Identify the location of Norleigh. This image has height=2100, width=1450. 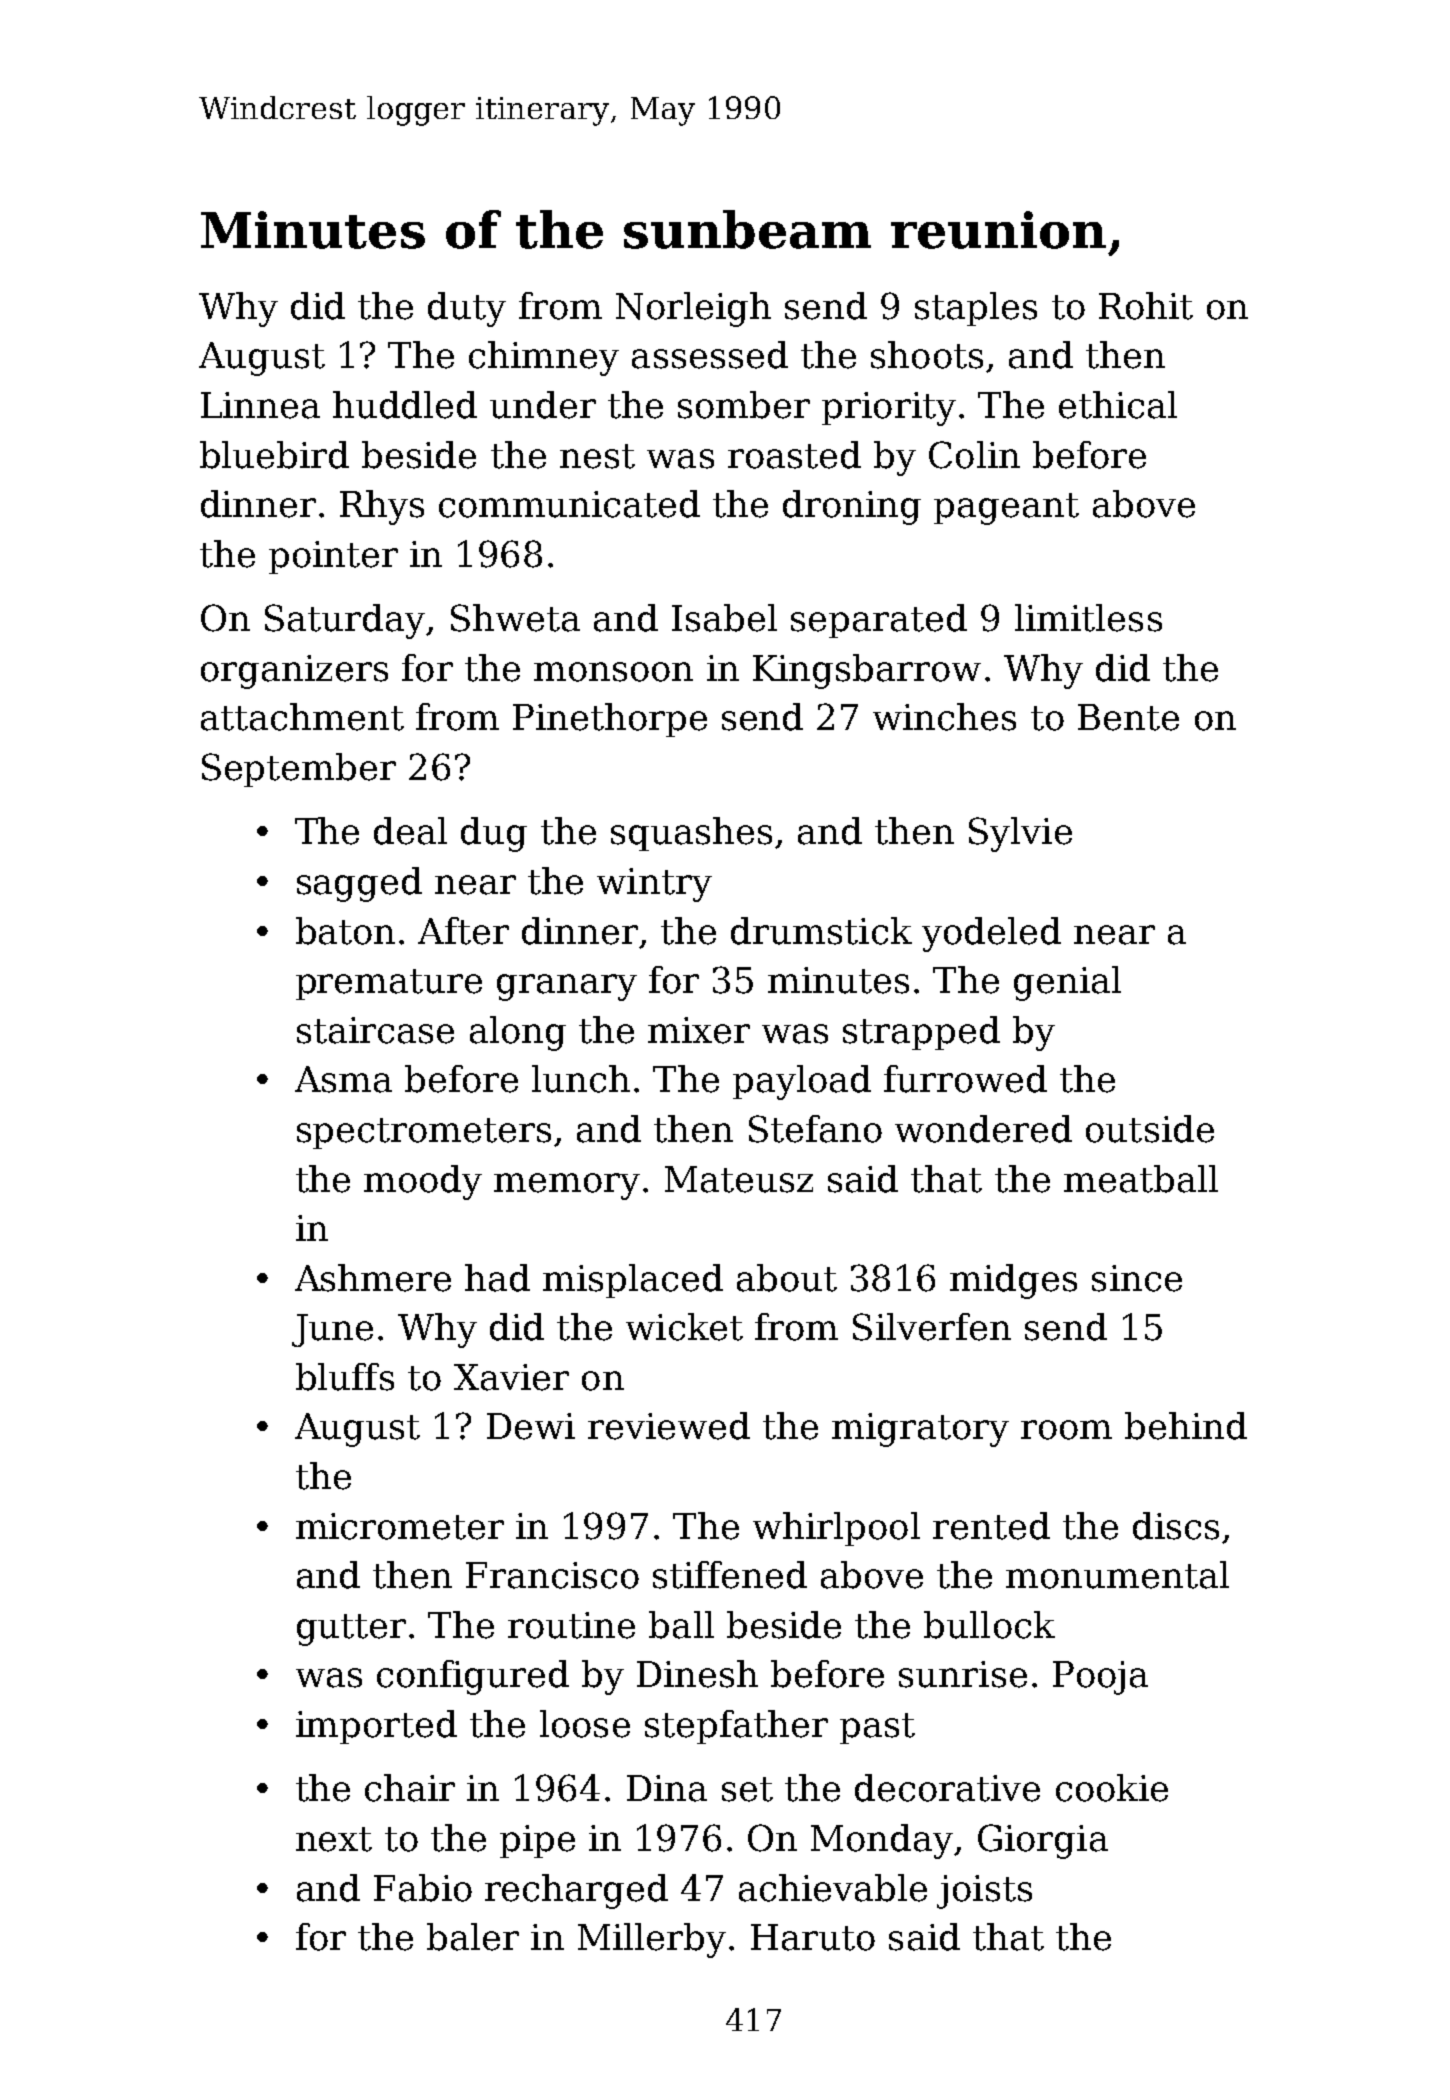
(693, 309).
